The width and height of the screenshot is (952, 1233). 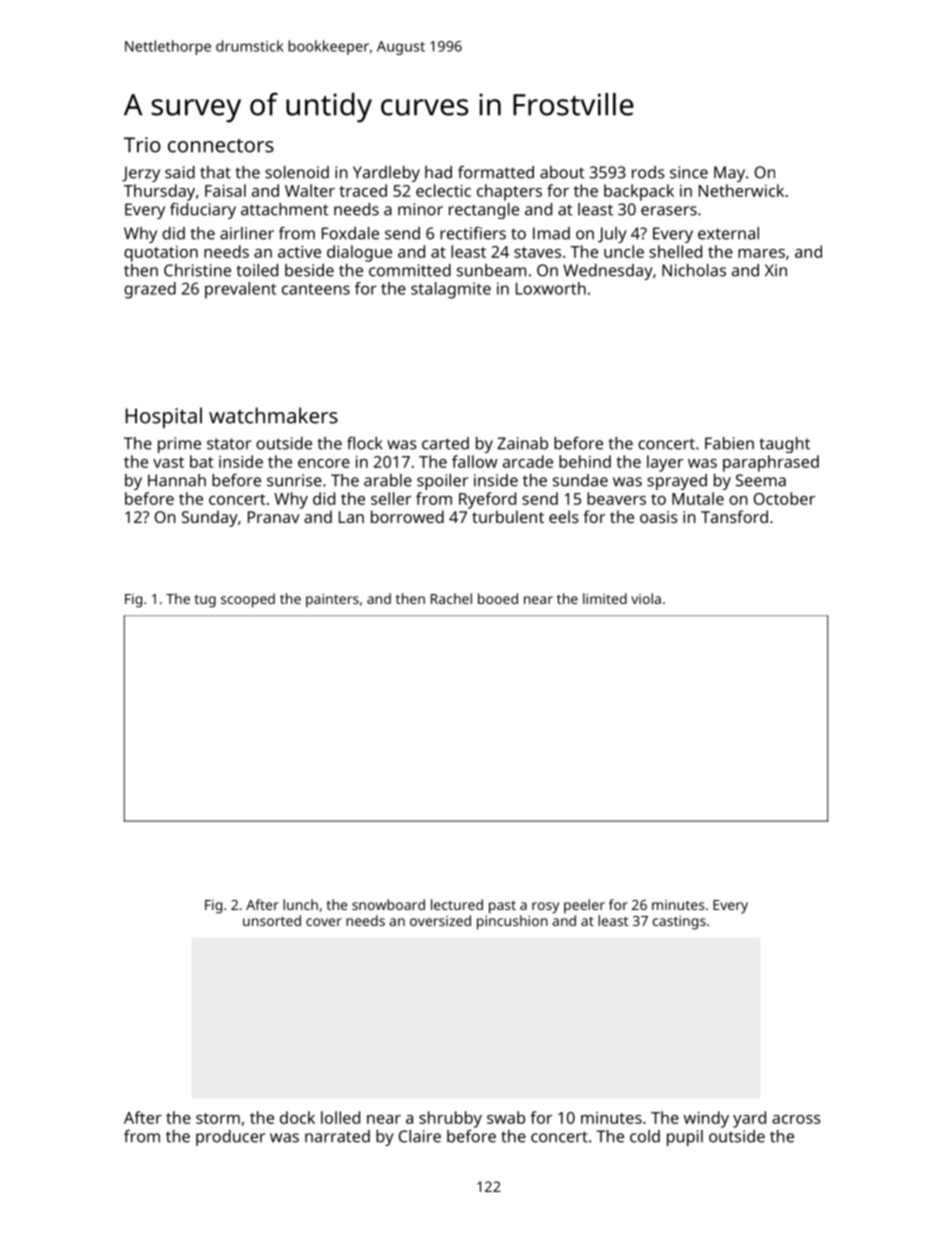 I want to click on solenoid, so click(x=297, y=172).
